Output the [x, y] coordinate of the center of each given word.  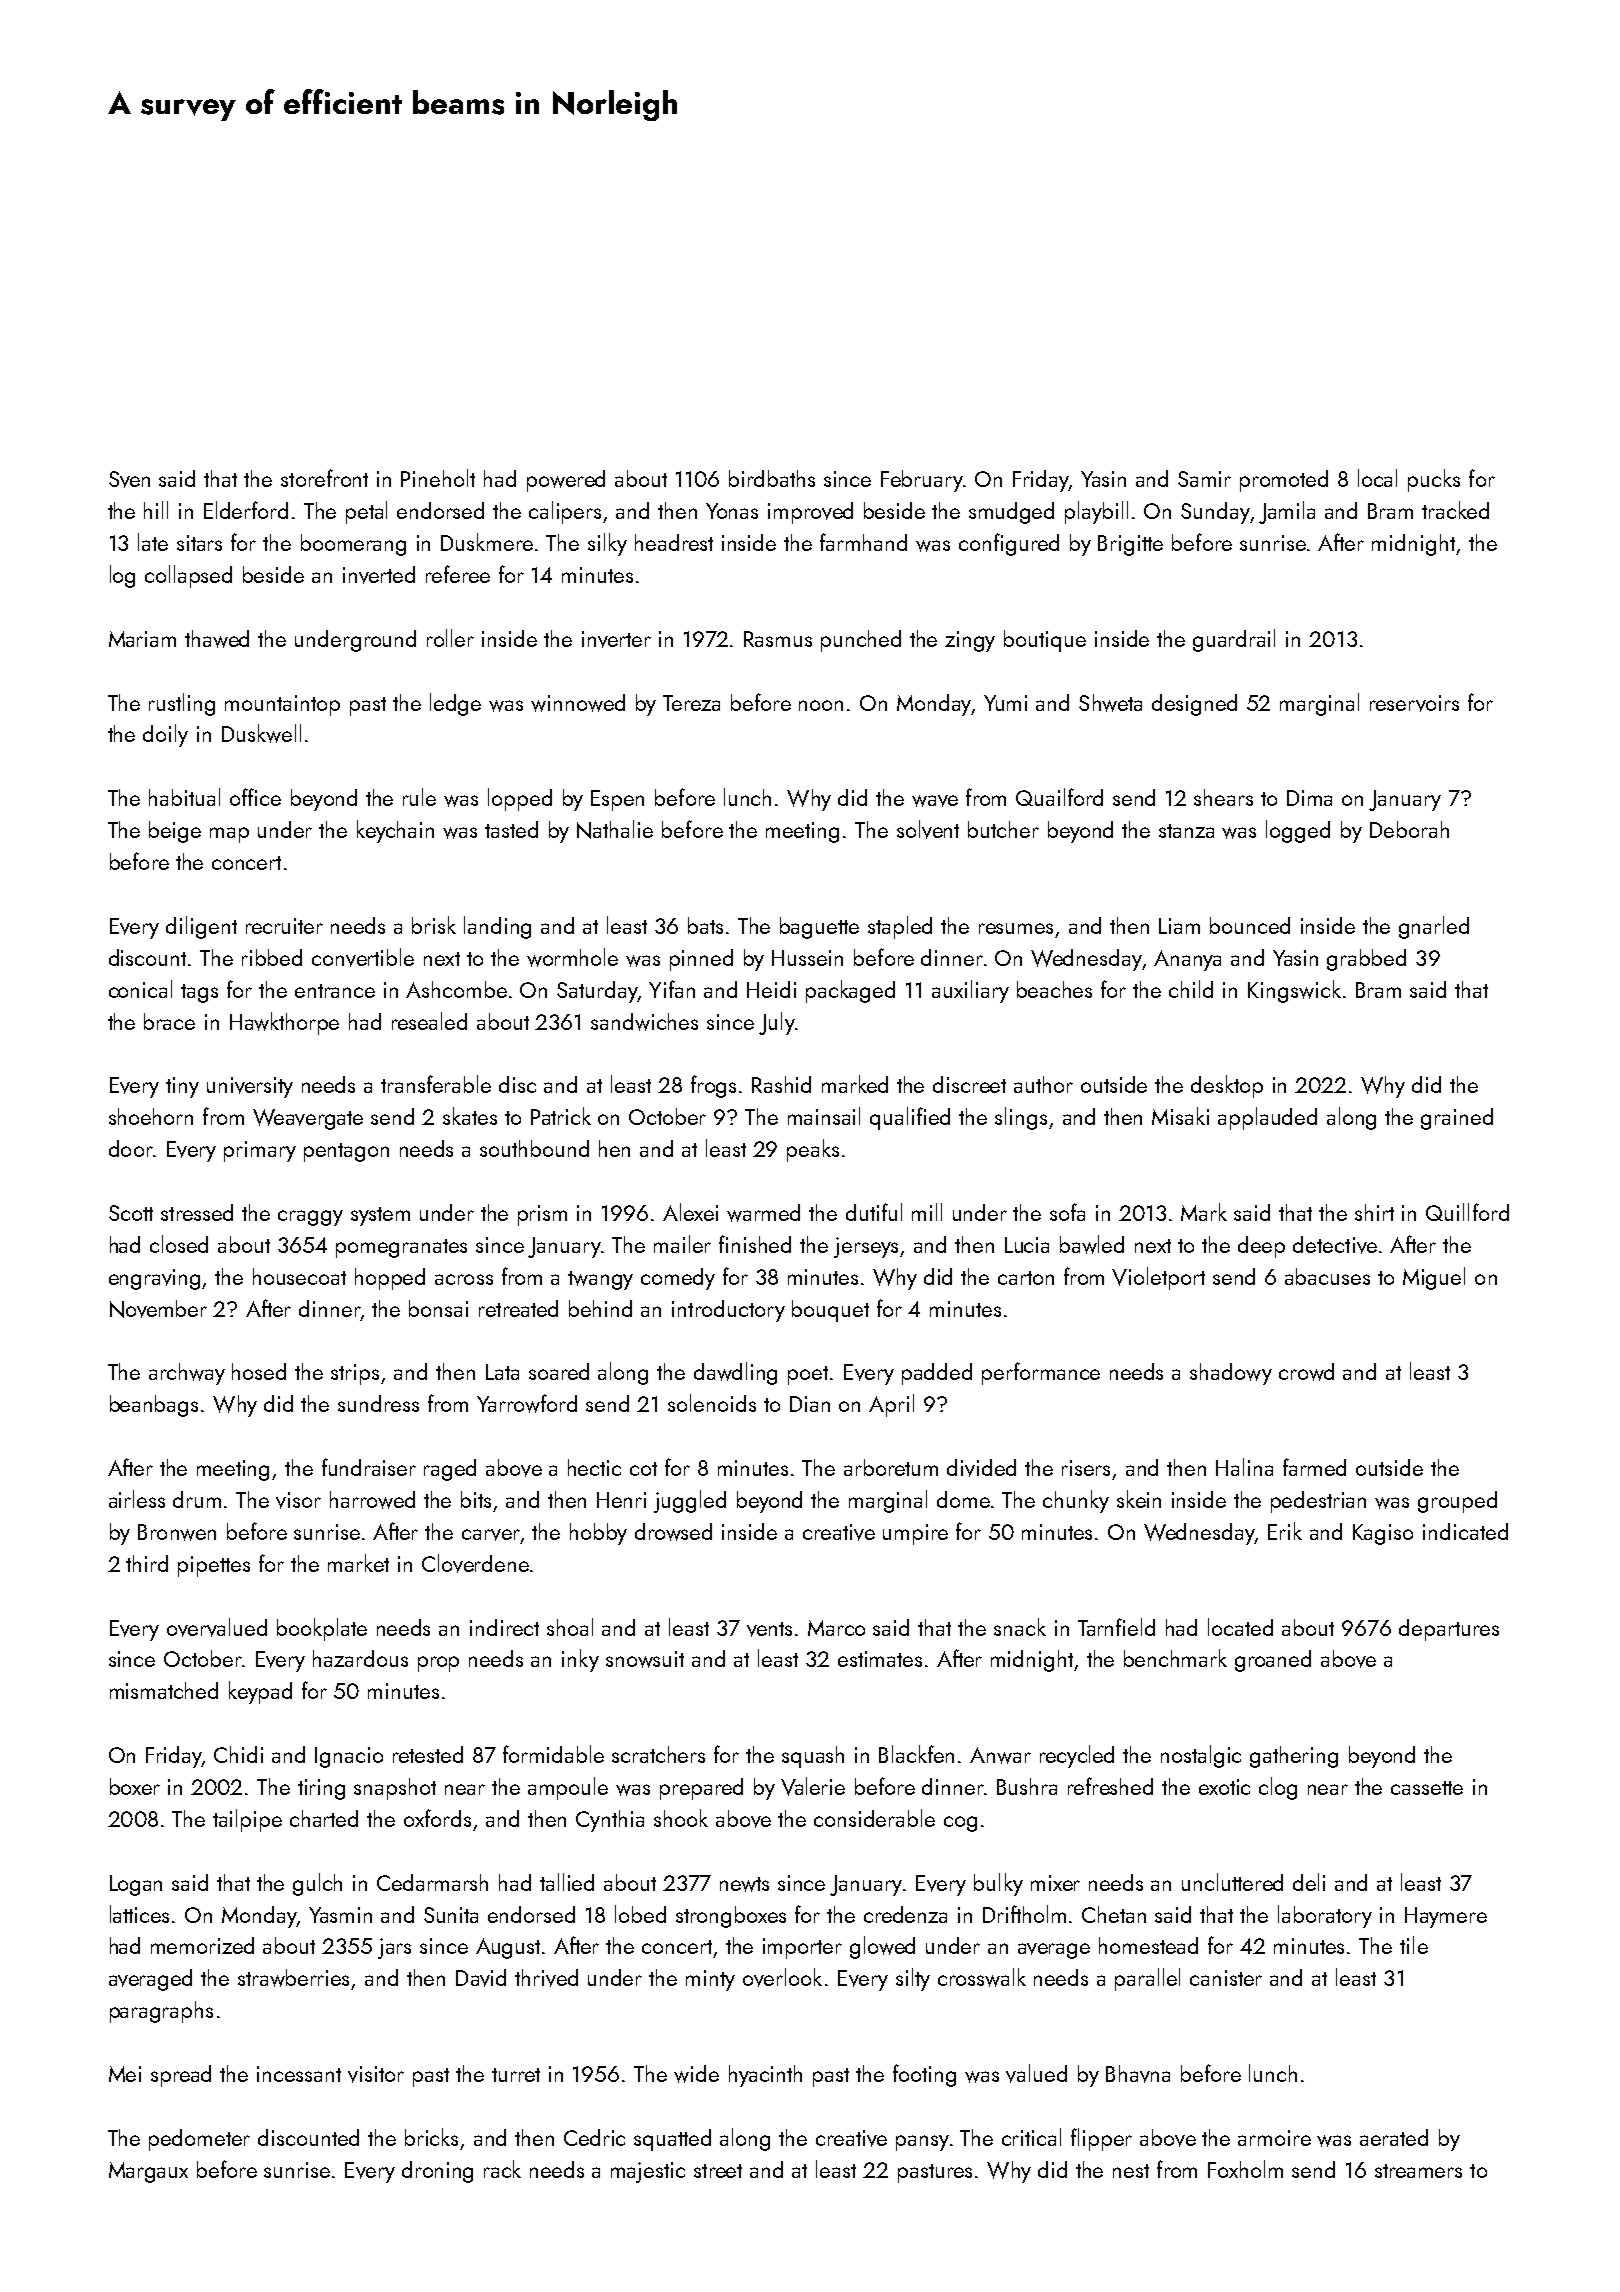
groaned [1273, 1661]
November [158, 1309]
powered [566, 481]
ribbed [272, 957]
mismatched [164, 1690]
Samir [1204, 479]
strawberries [295, 1979]
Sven [129, 479]
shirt [1374, 1212]
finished [755, 1244]
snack [1020, 1627]
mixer [1055, 1883]
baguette [819, 928]
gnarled [1434, 927]
